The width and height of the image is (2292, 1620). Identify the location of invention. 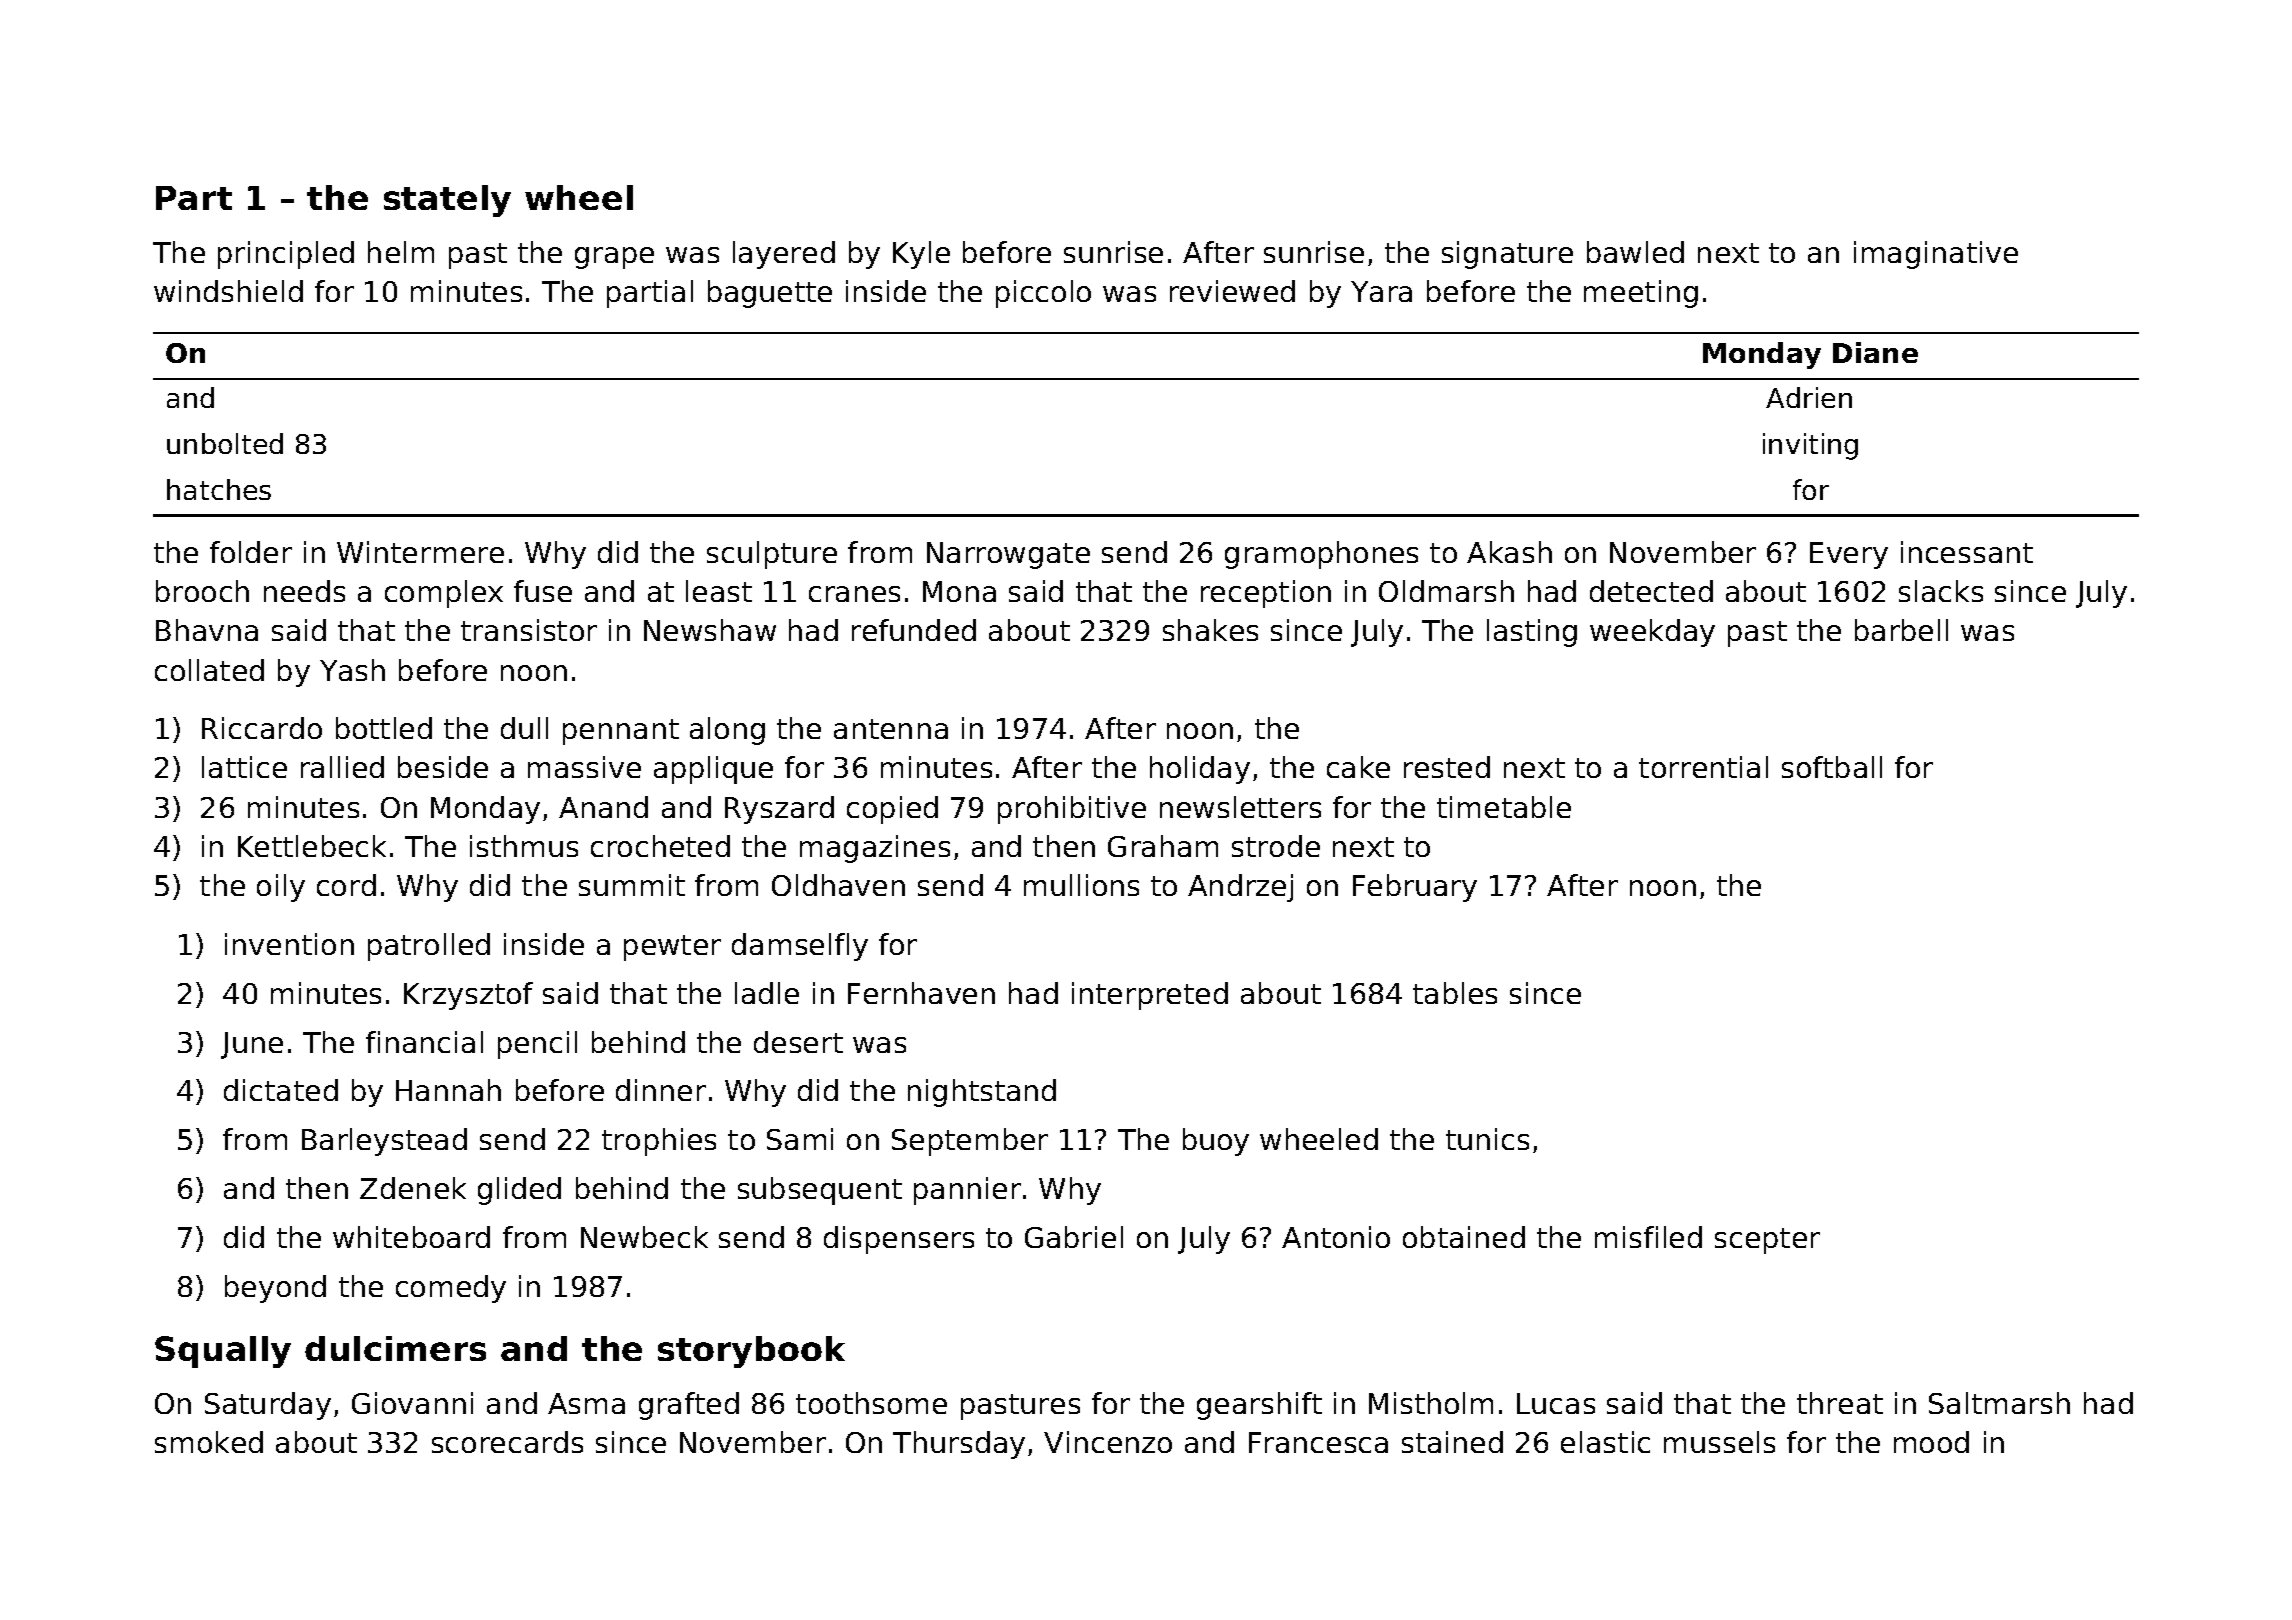
(289, 944).
